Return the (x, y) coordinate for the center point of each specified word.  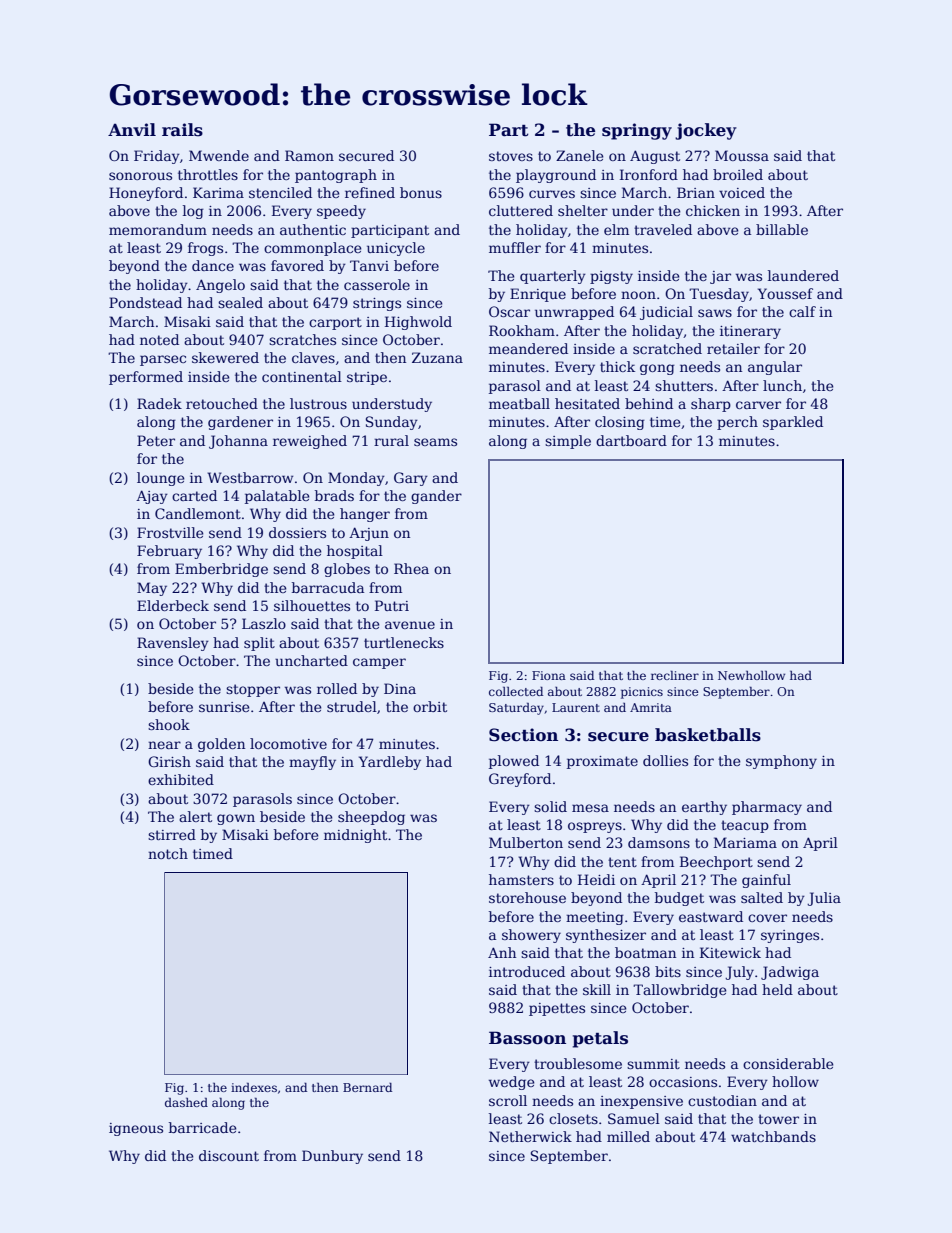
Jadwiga (790, 973)
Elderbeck (173, 605)
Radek (159, 403)
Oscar (509, 311)
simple (568, 442)
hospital (355, 552)
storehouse (527, 897)
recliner (675, 675)
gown (236, 819)
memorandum (158, 229)
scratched (667, 348)
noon (638, 295)
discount (229, 1155)
